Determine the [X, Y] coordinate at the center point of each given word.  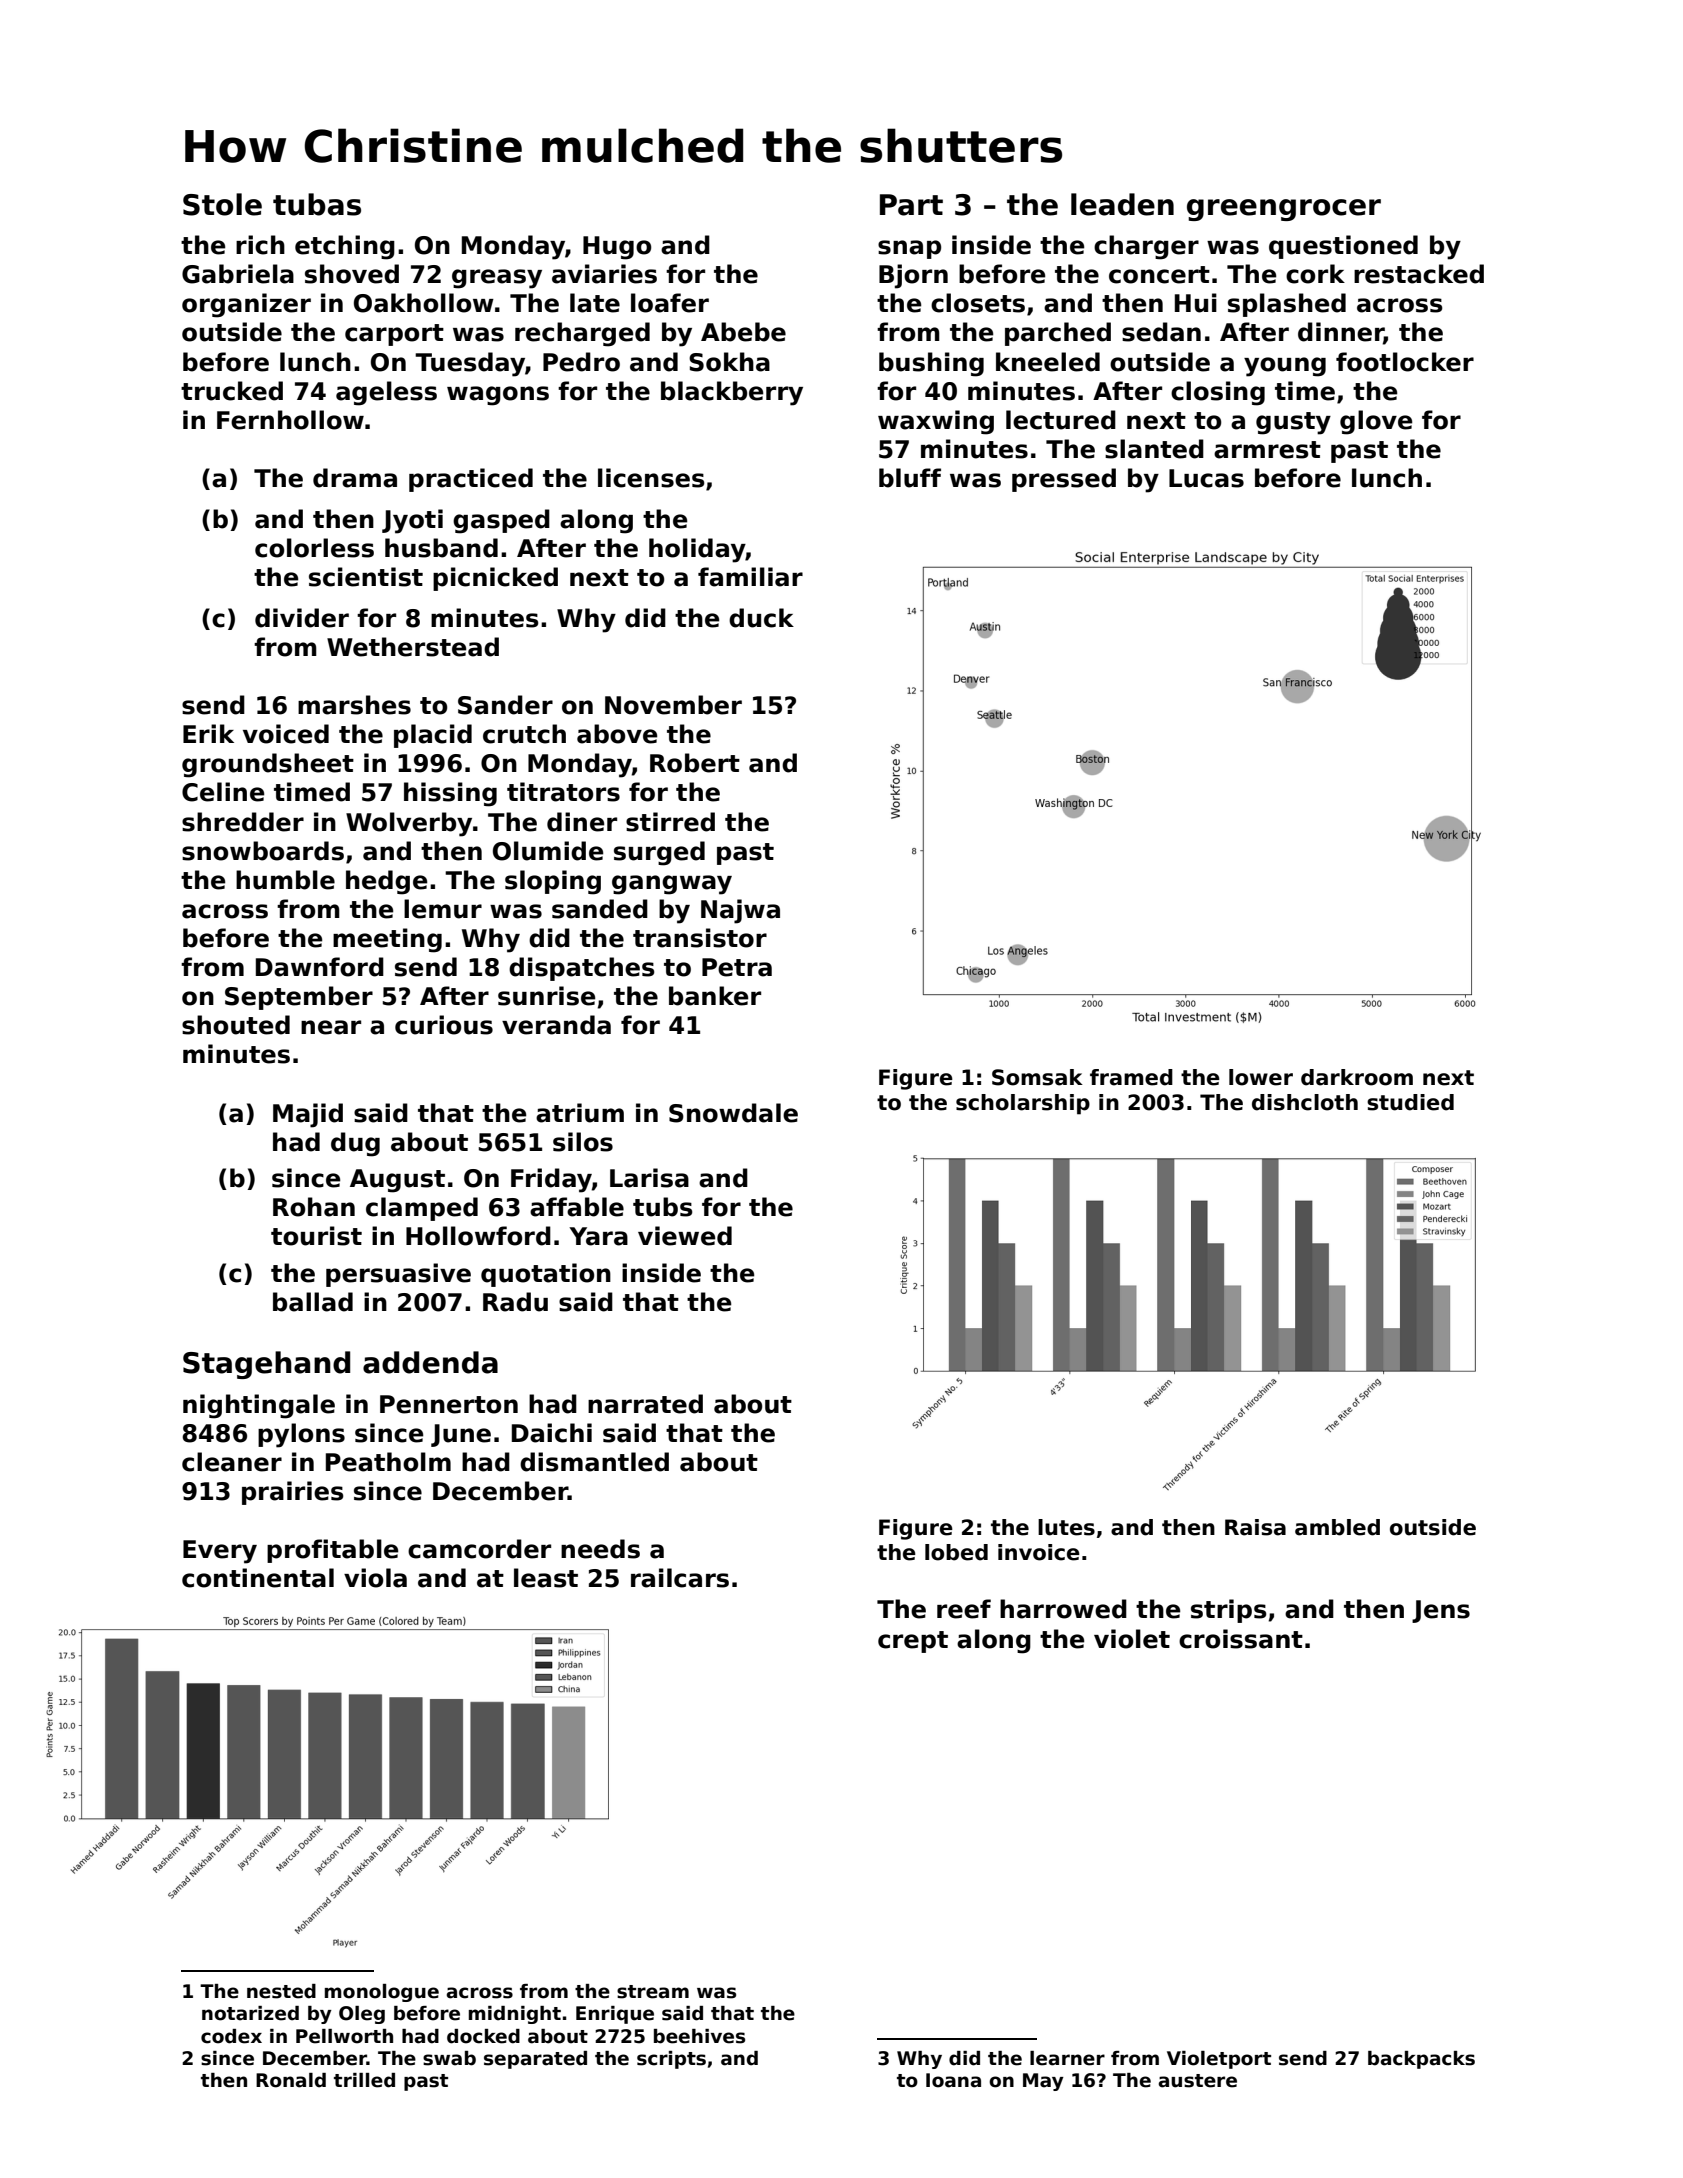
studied [1410, 1102]
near [331, 1027]
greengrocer [1284, 210]
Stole [222, 204]
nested [281, 1991]
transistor [700, 938]
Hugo [617, 248]
